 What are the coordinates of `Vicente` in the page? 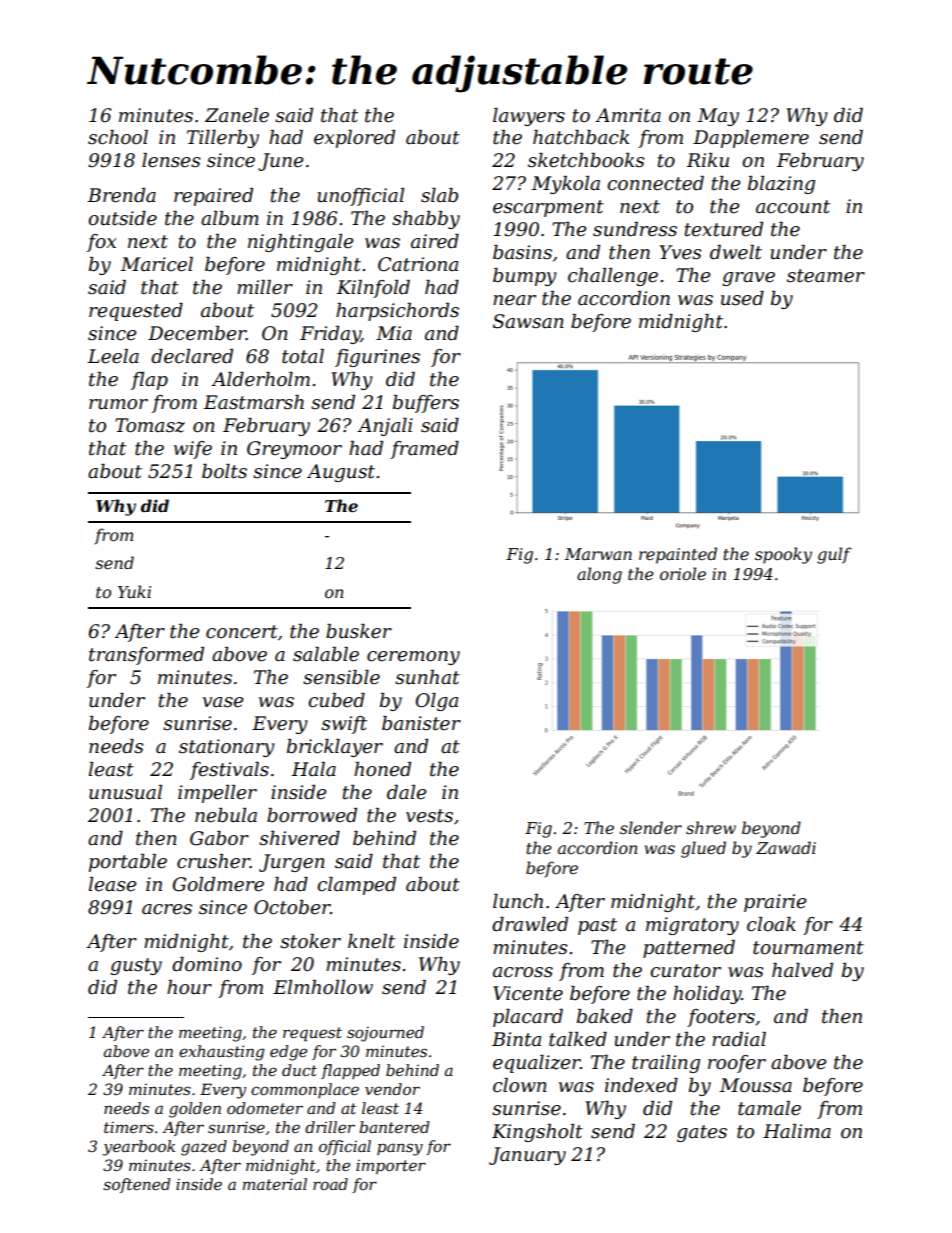 It's located at (528, 993).
